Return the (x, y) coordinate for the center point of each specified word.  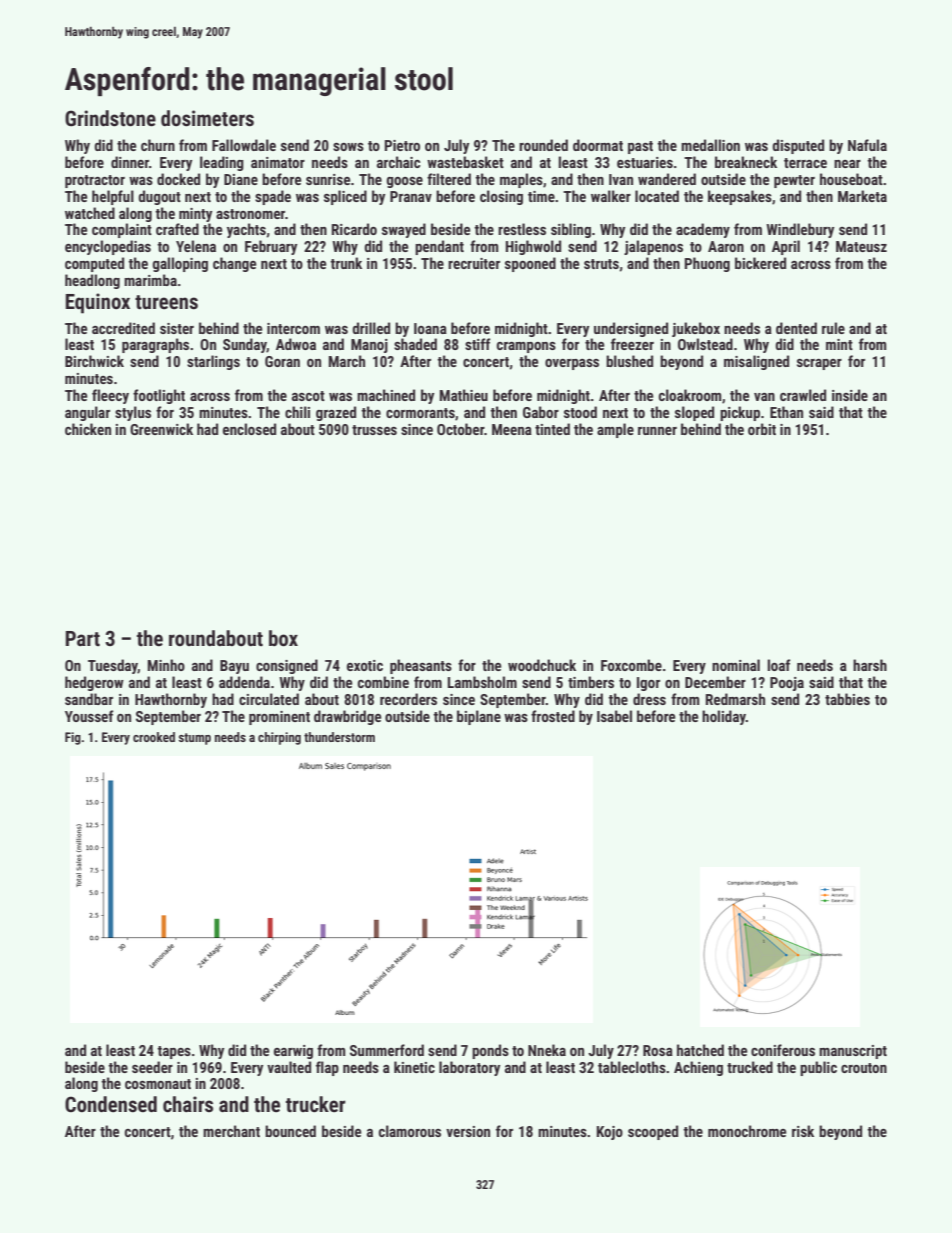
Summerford (387, 1050)
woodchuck (542, 665)
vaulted (289, 1067)
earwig (293, 1052)
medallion (710, 145)
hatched (700, 1050)
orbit (762, 429)
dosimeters (207, 118)
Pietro (402, 145)
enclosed (249, 429)
